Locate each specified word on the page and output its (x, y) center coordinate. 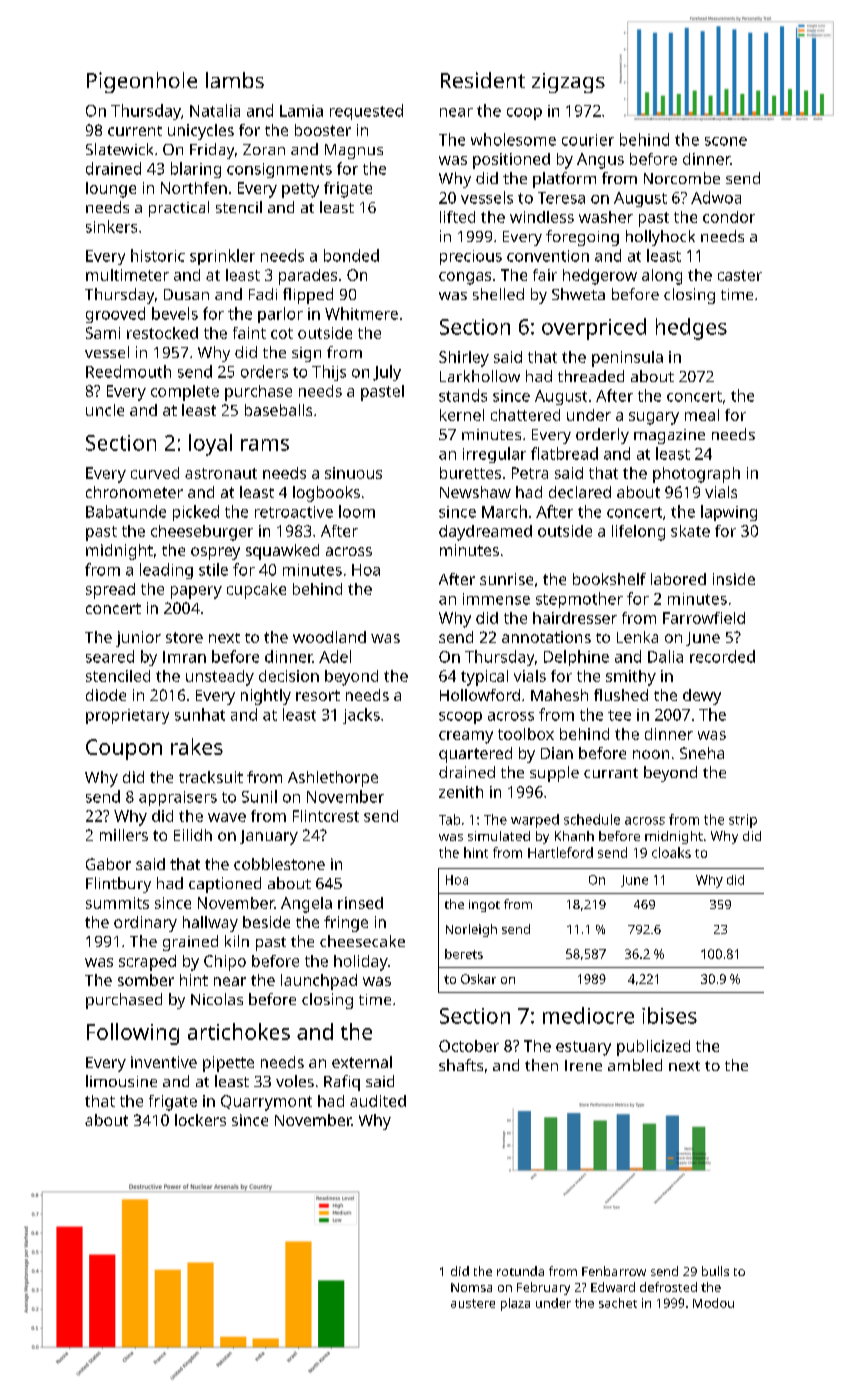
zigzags (568, 83)
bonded (351, 255)
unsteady (220, 678)
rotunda (520, 1271)
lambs (235, 80)
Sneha (702, 753)
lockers (200, 1120)
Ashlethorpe (333, 779)
